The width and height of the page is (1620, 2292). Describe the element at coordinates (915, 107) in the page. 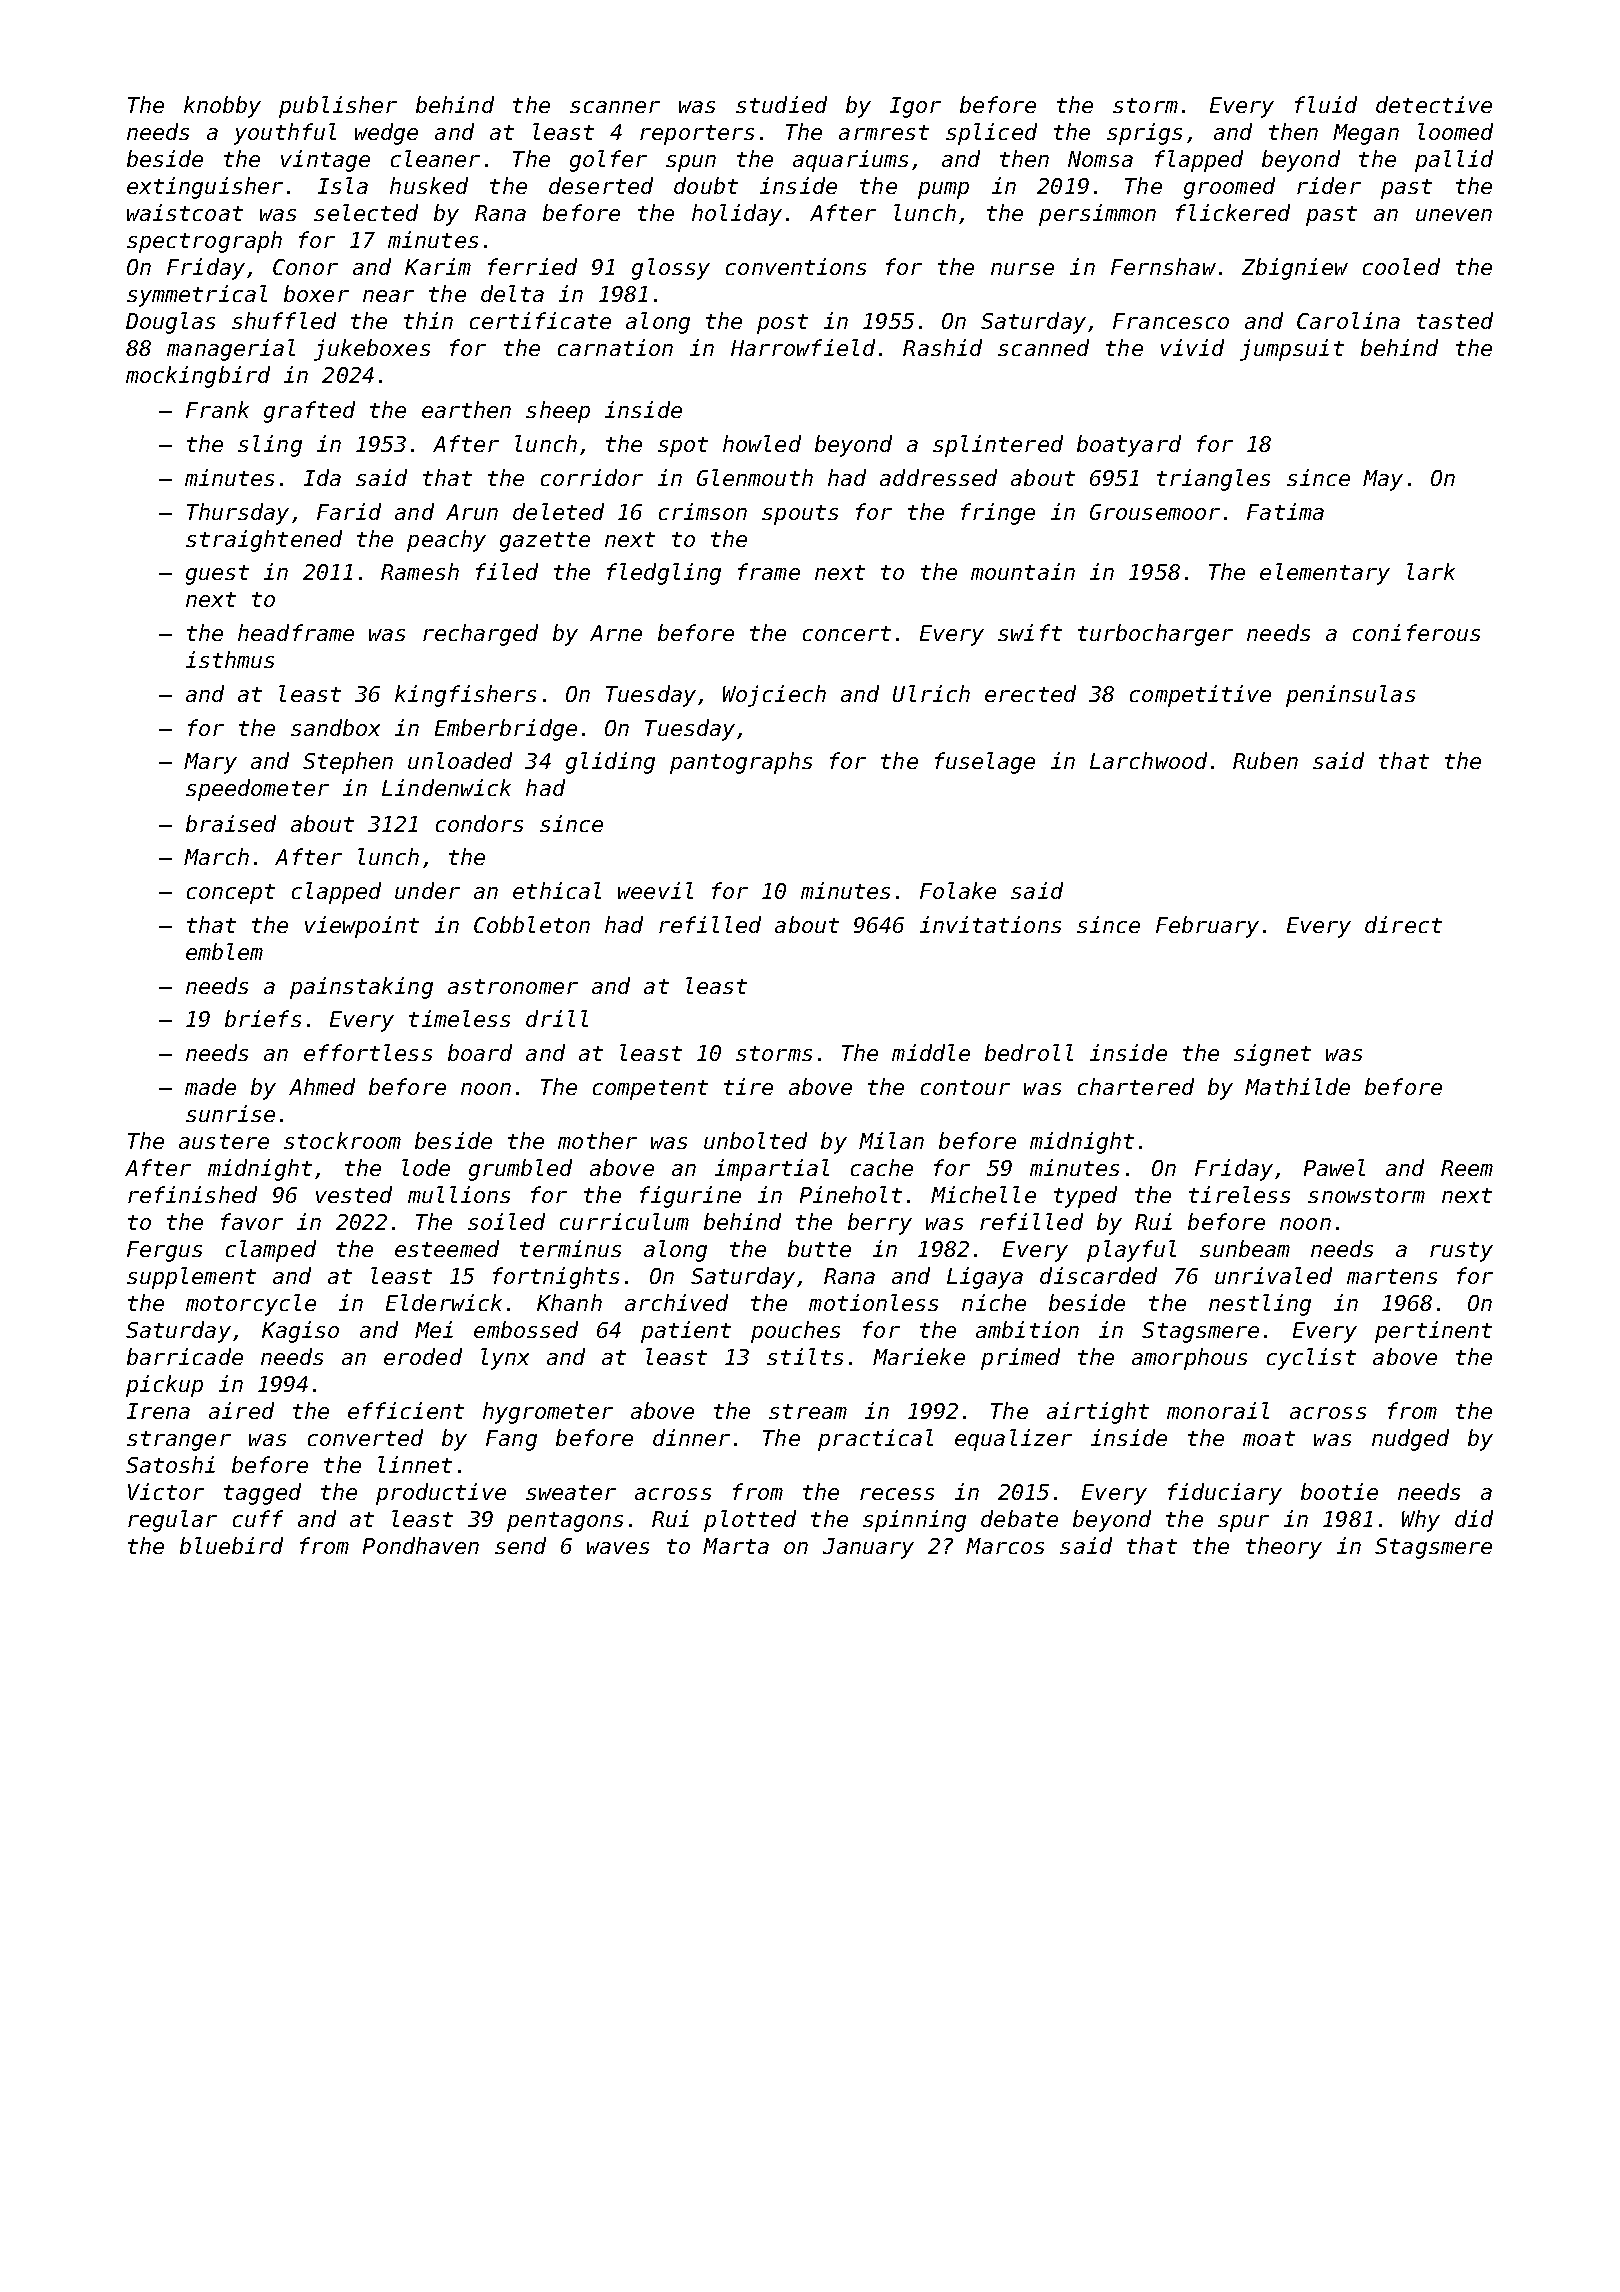

I see `Igor` at that location.
